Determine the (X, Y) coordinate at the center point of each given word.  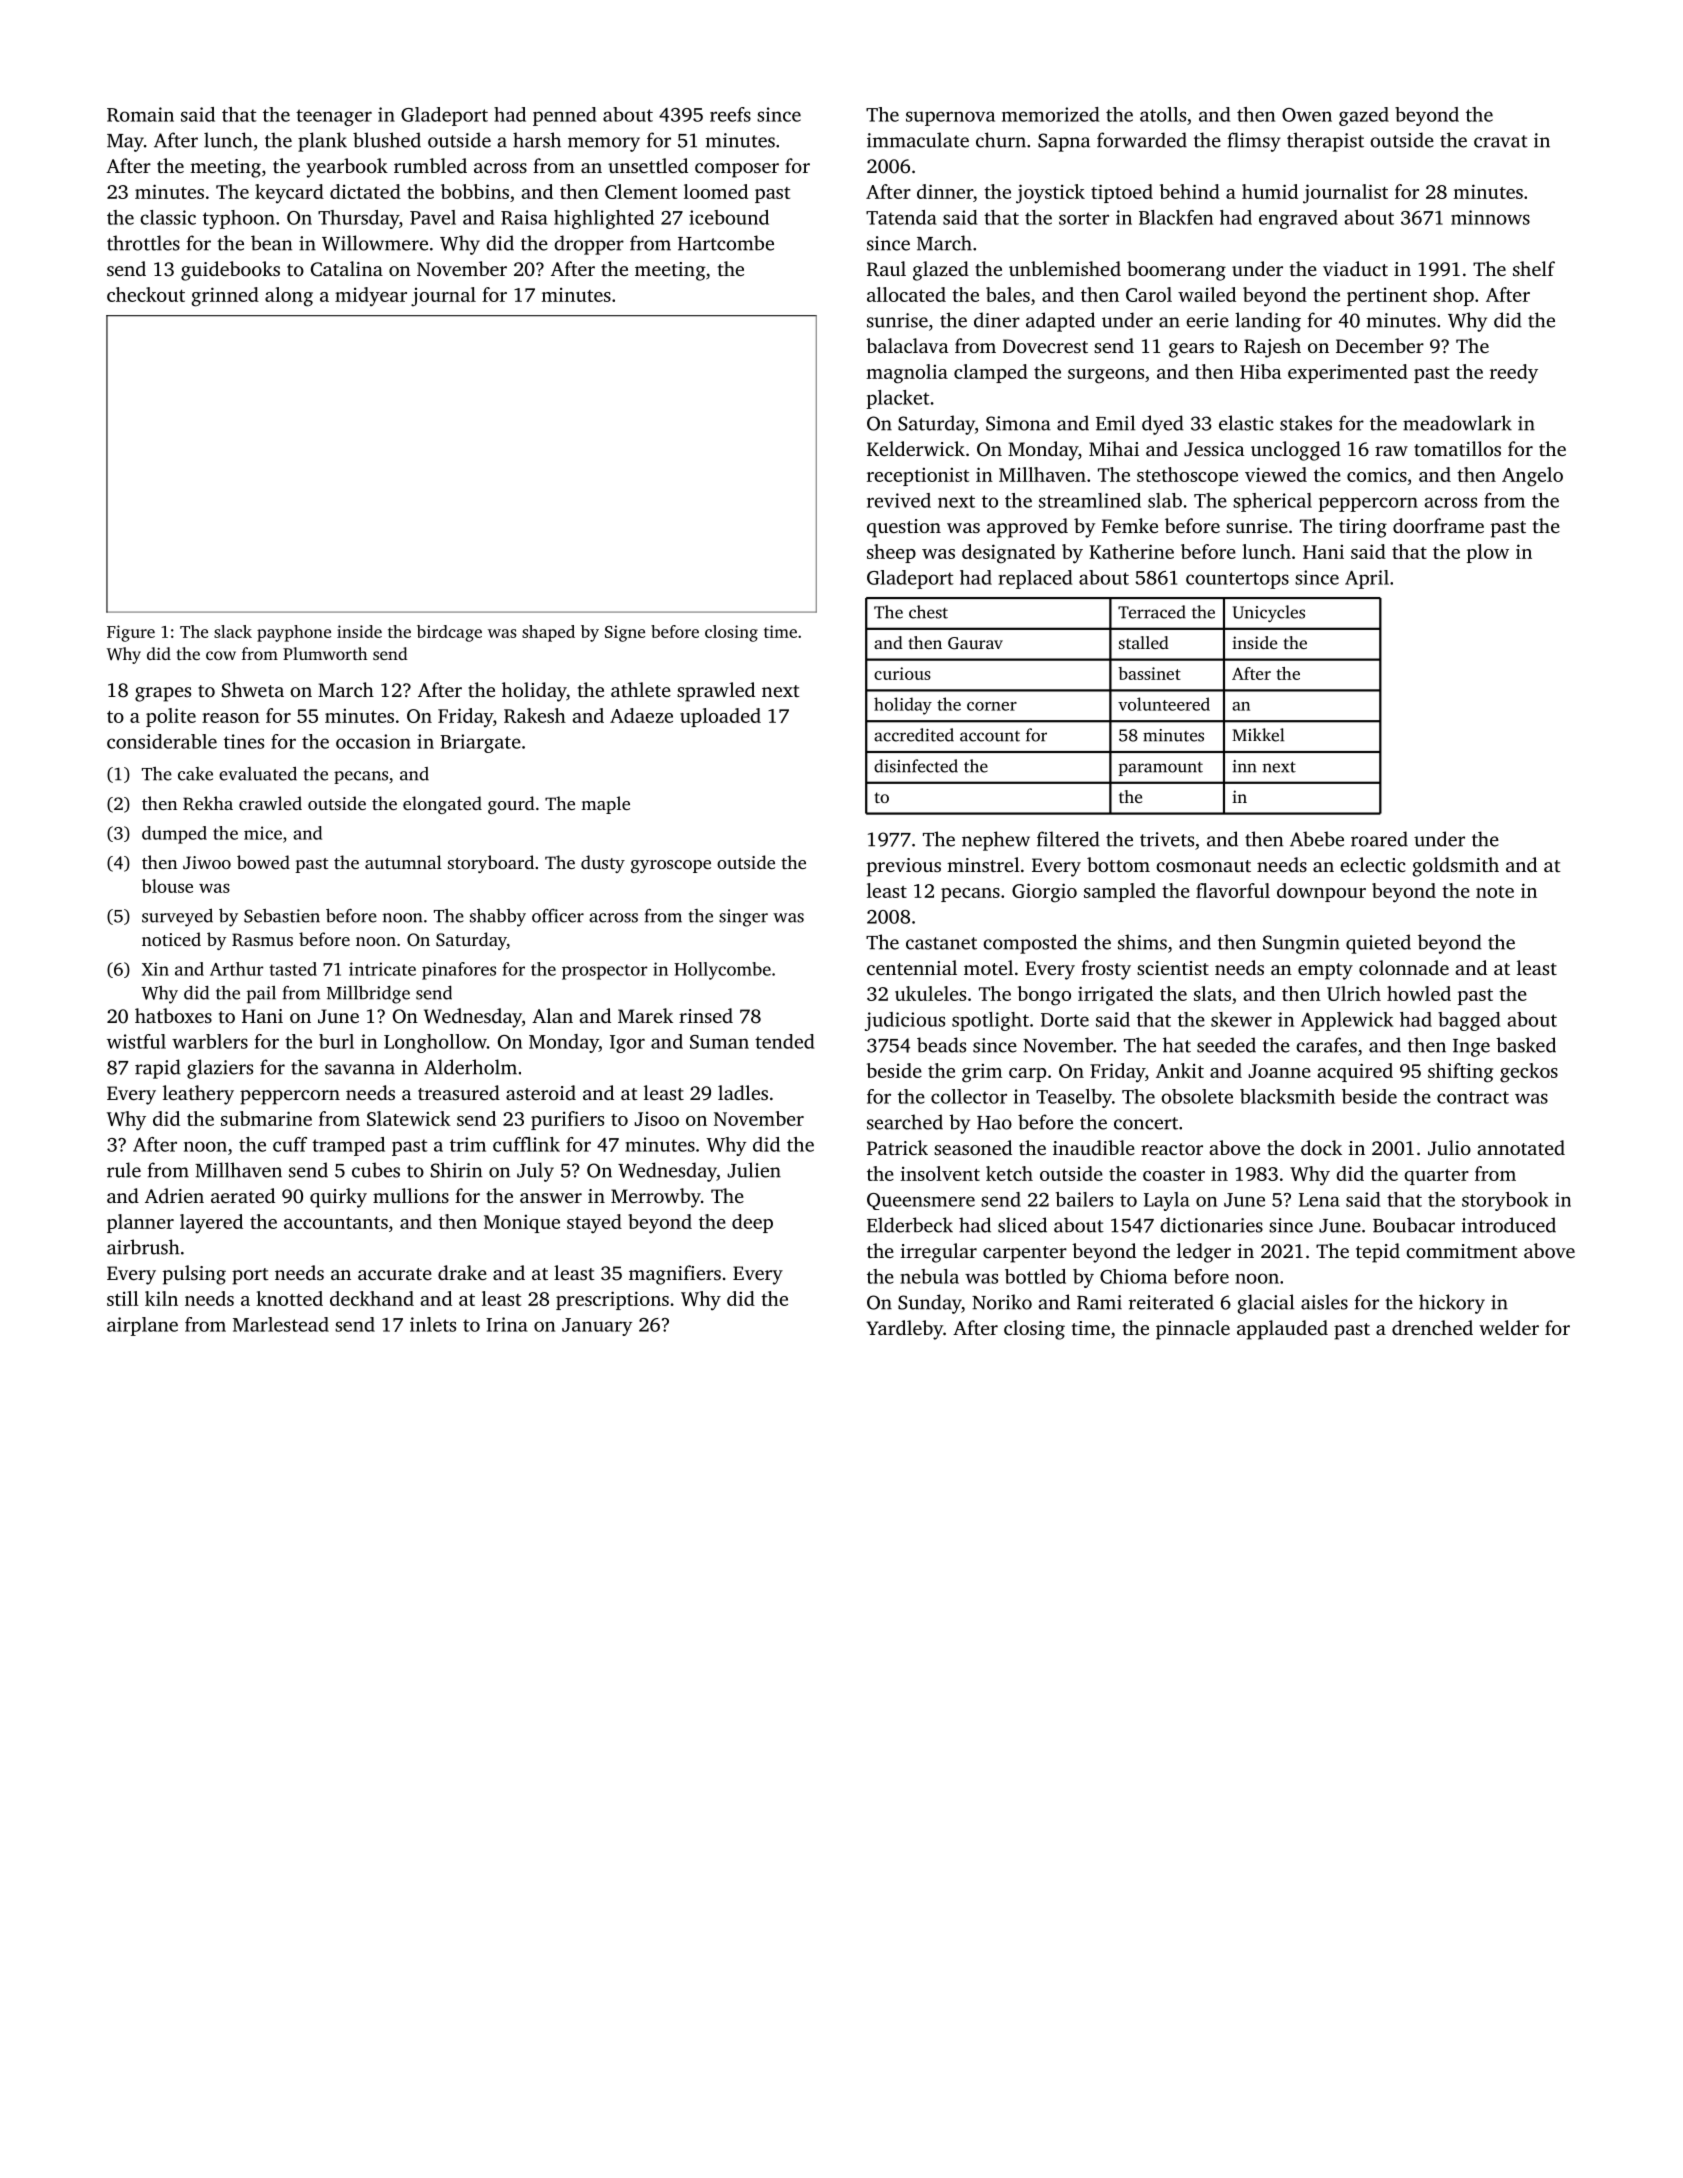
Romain (140, 114)
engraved (1298, 219)
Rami (1099, 1302)
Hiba (1260, 371)
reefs (730, 114)
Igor (627, 1044)
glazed (941, 271)
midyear (371, 296)
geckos (1529, 1073)
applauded (1282, 1330)
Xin (155, 969)
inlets (433, 1324)
